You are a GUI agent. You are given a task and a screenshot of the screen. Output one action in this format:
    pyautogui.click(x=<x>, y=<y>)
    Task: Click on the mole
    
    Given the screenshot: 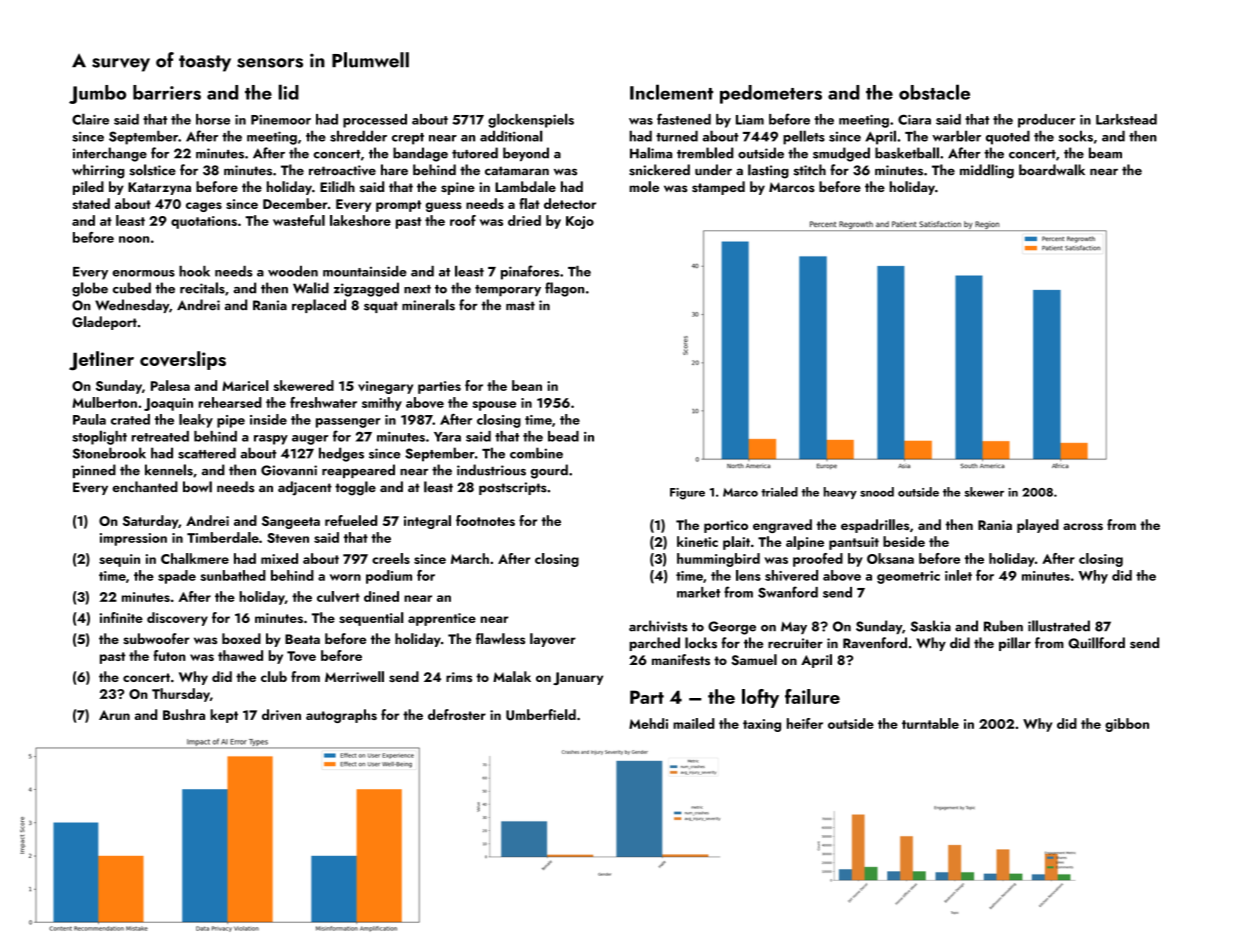 What is the action you would take?
    pyautogui.click(x=644, y=186)
